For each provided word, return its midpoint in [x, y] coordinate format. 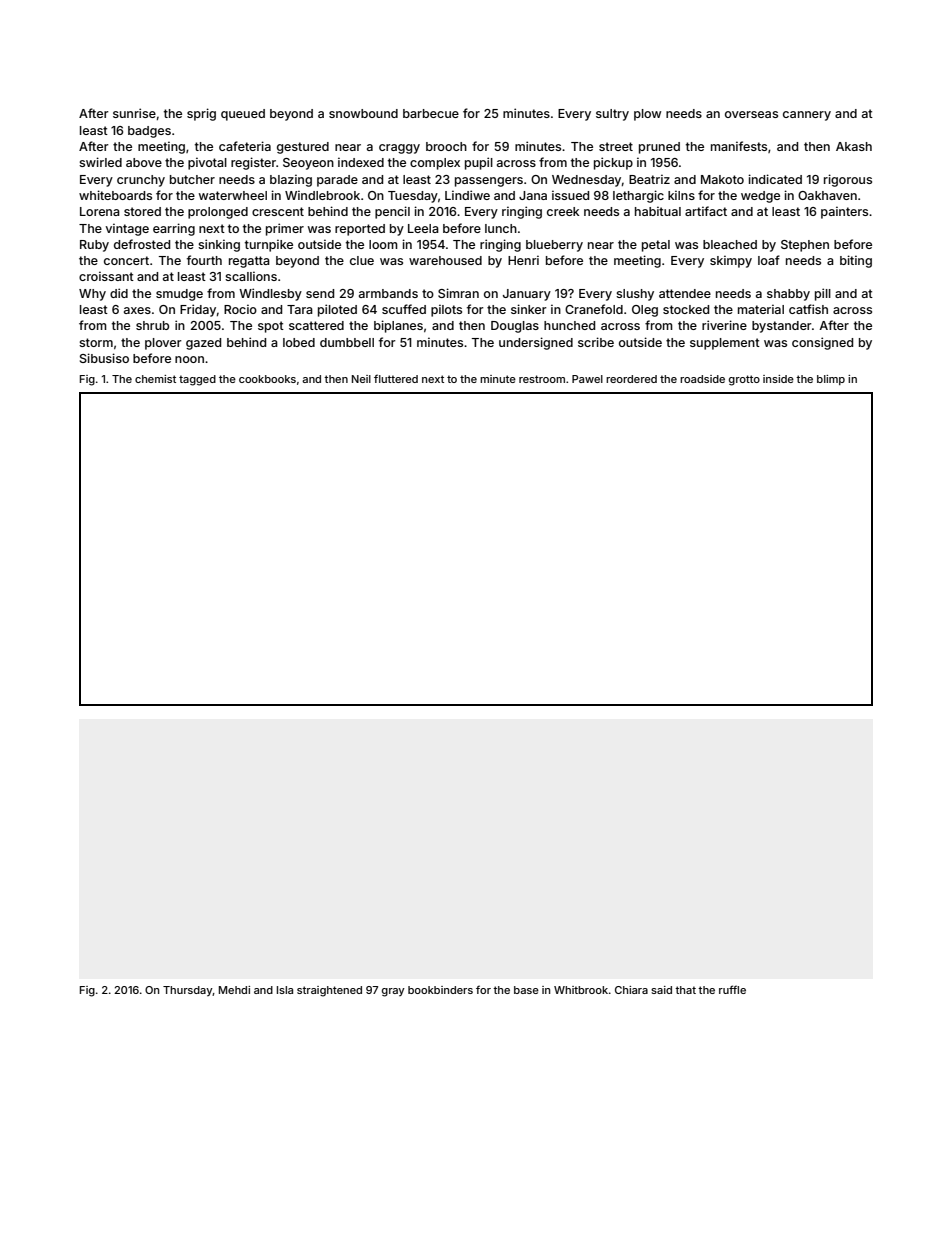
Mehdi [234, 990]
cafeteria [245, 146]
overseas [751, 114]
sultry [612, 115]
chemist [155, 379]
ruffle [732, 989]
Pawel [587, 379]
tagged [197, 380]
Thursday [188, 991]
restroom [542, 379]
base [526, 990]
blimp [831, 380]
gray [393, 992]
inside [778, 379]
